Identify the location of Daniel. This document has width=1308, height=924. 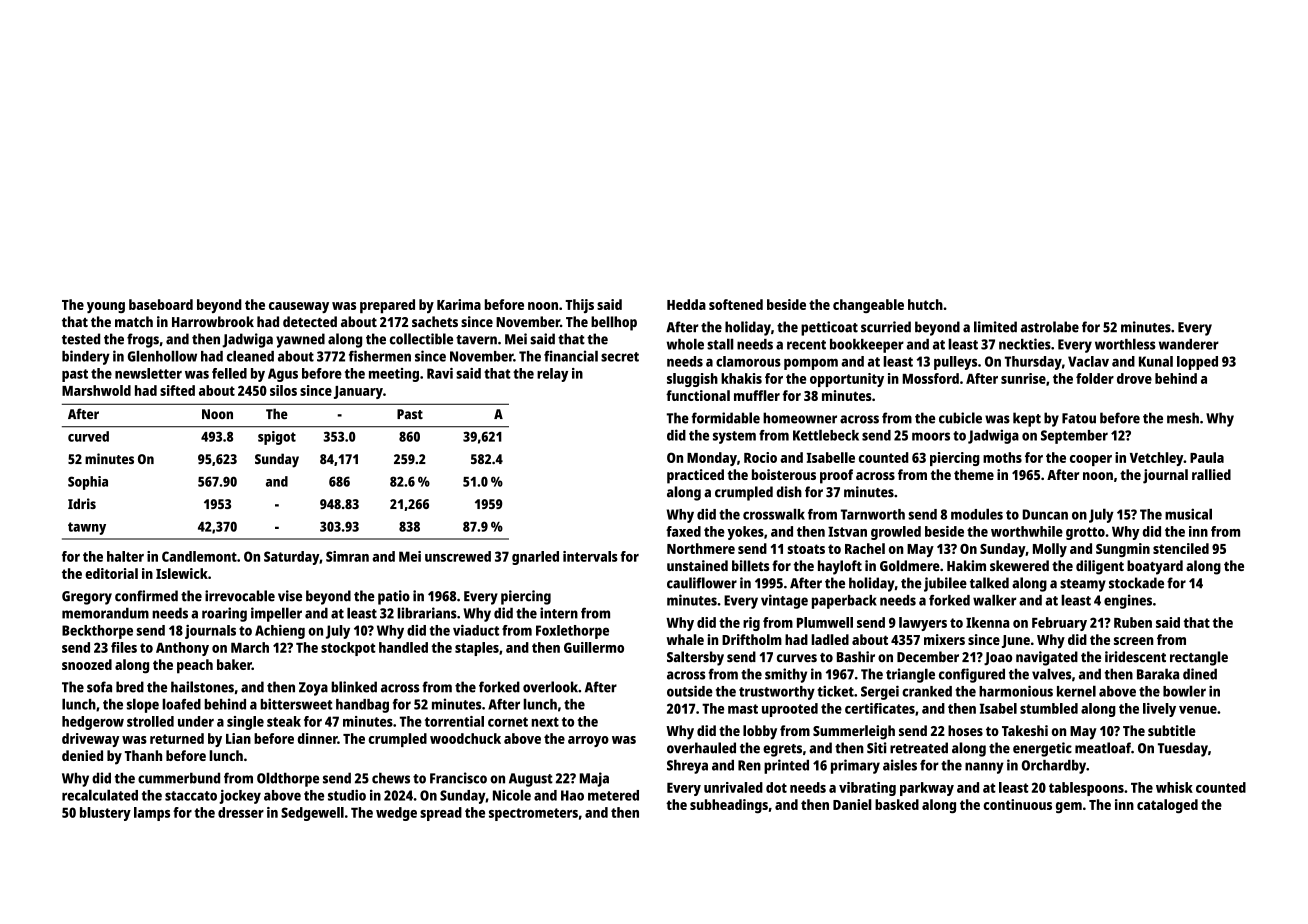
(852, 804).
